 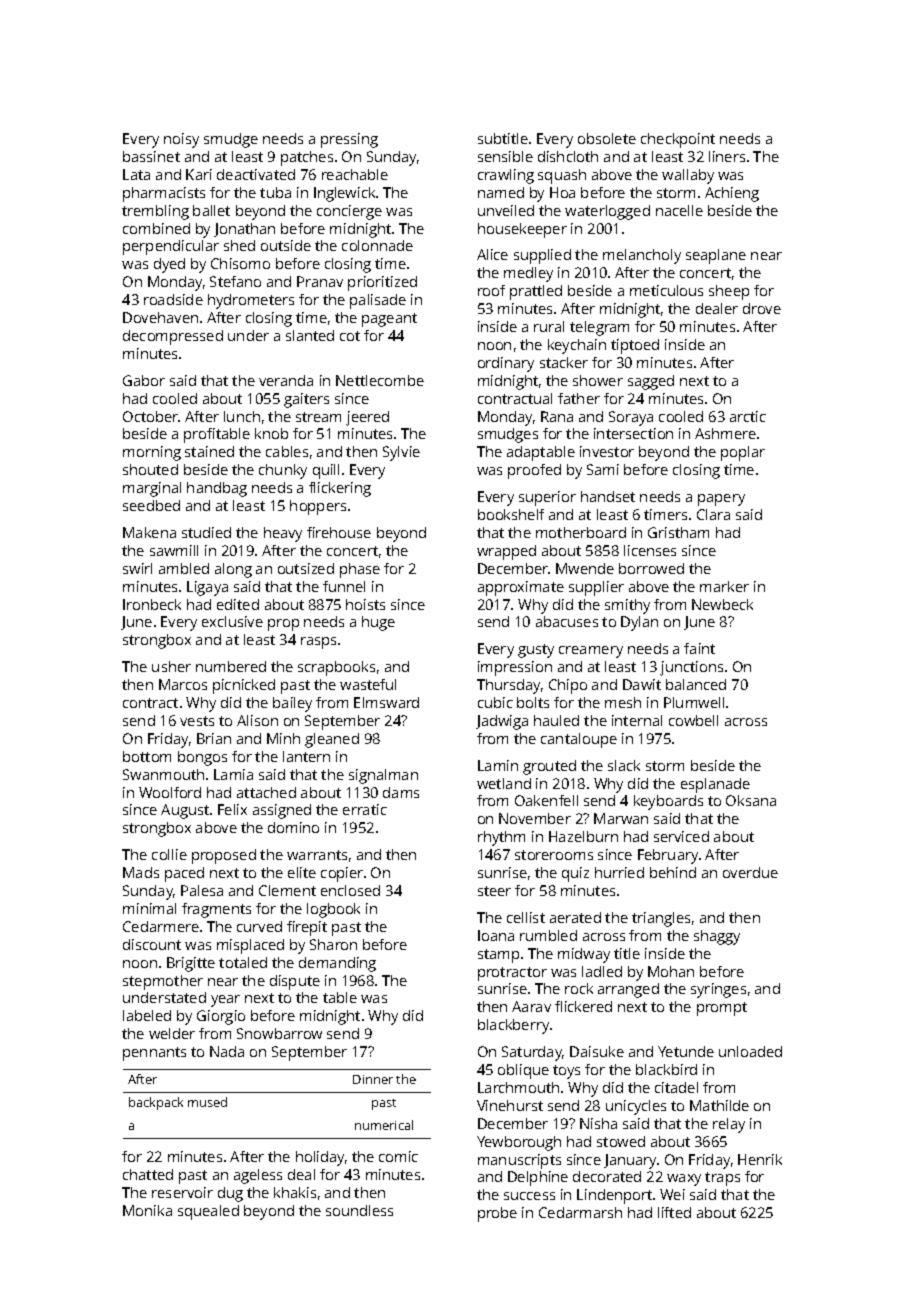 What do you see at coordinates (505, 156) in the image?
I see `sensible` at bounding box center [505, 156].
